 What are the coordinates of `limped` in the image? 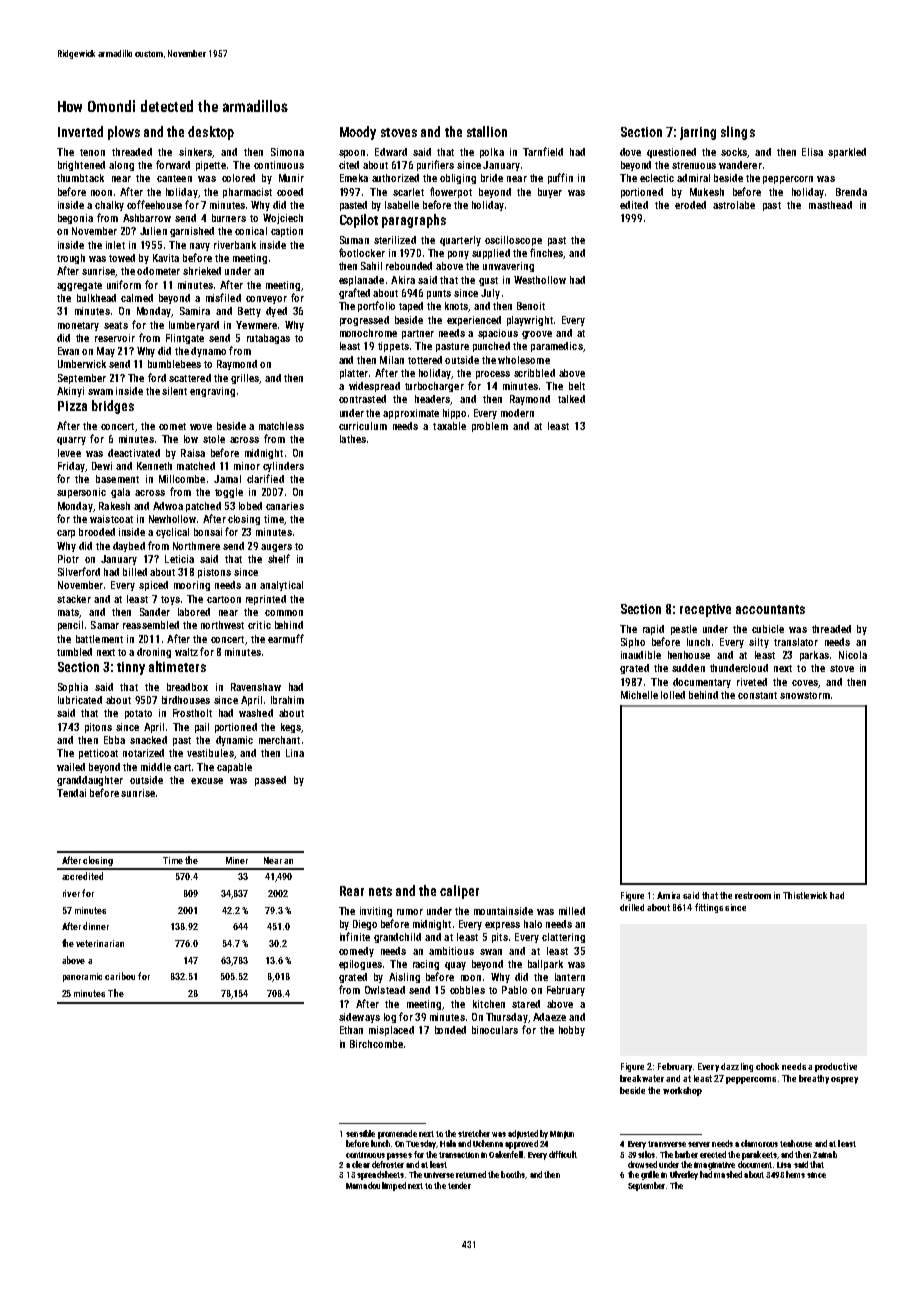 It's located at (394, 1186).
